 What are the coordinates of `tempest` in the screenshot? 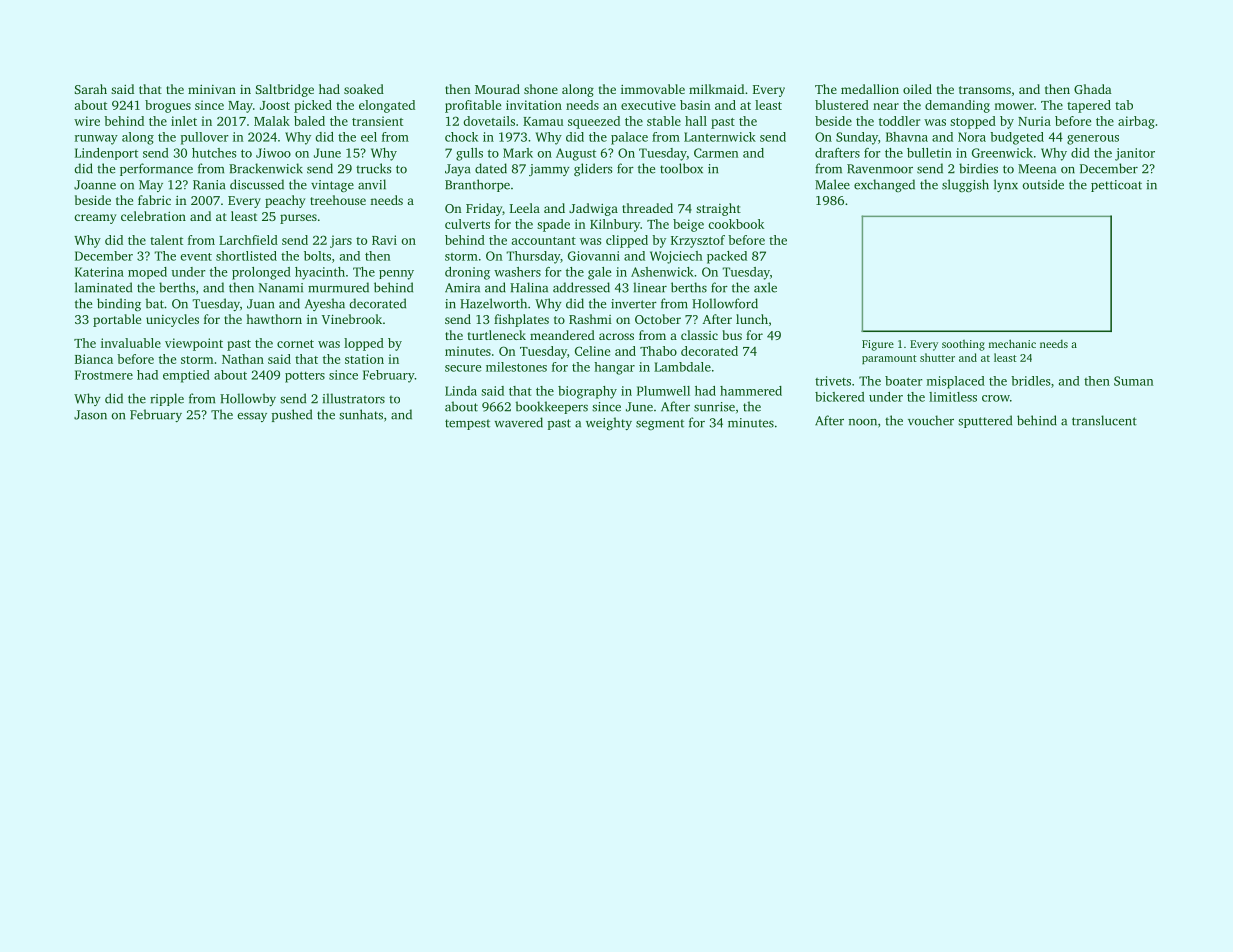 It's located at (467, 424).
